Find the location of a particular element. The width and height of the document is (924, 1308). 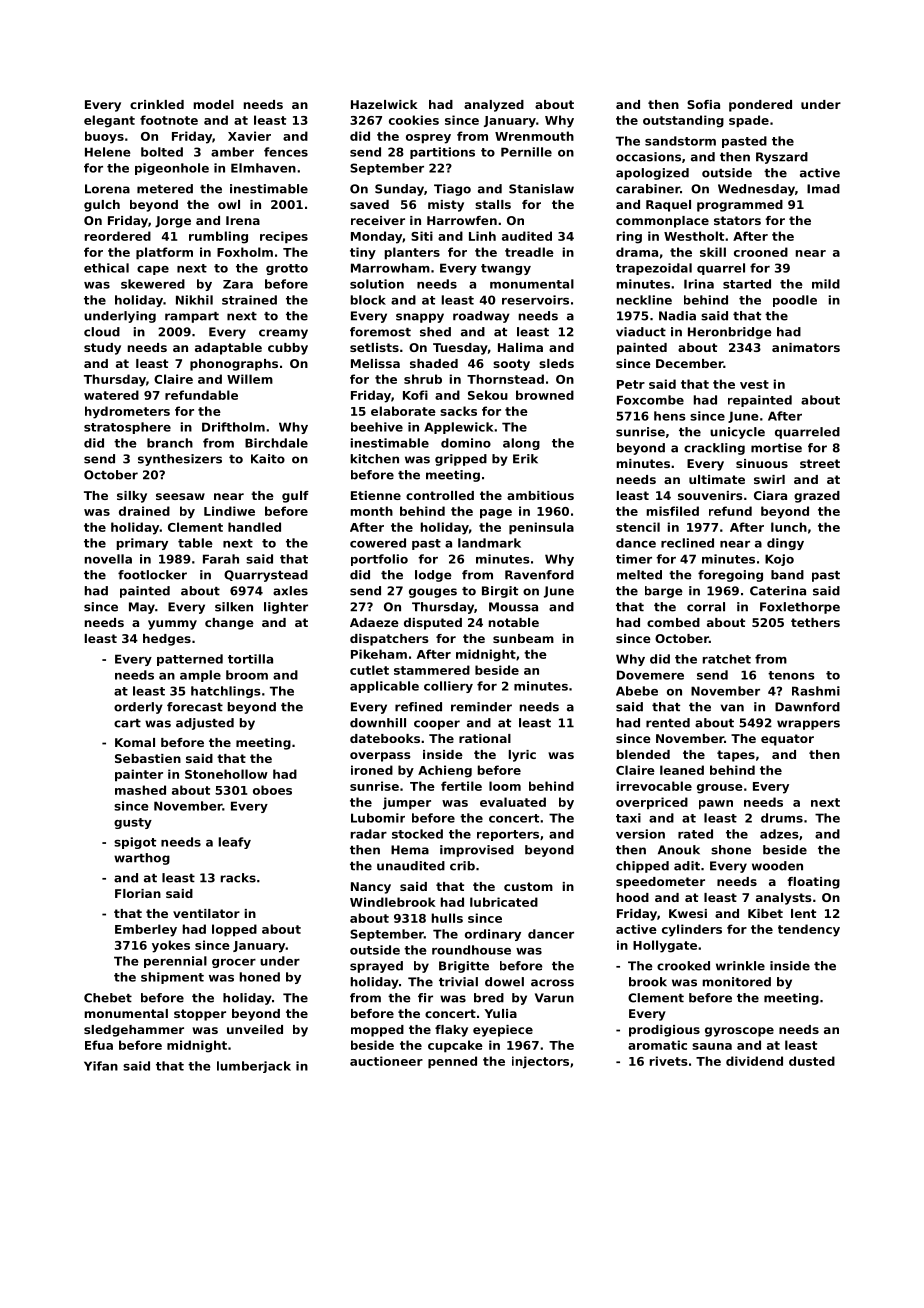

lumberjack is located at coordinates (254, 1067).
